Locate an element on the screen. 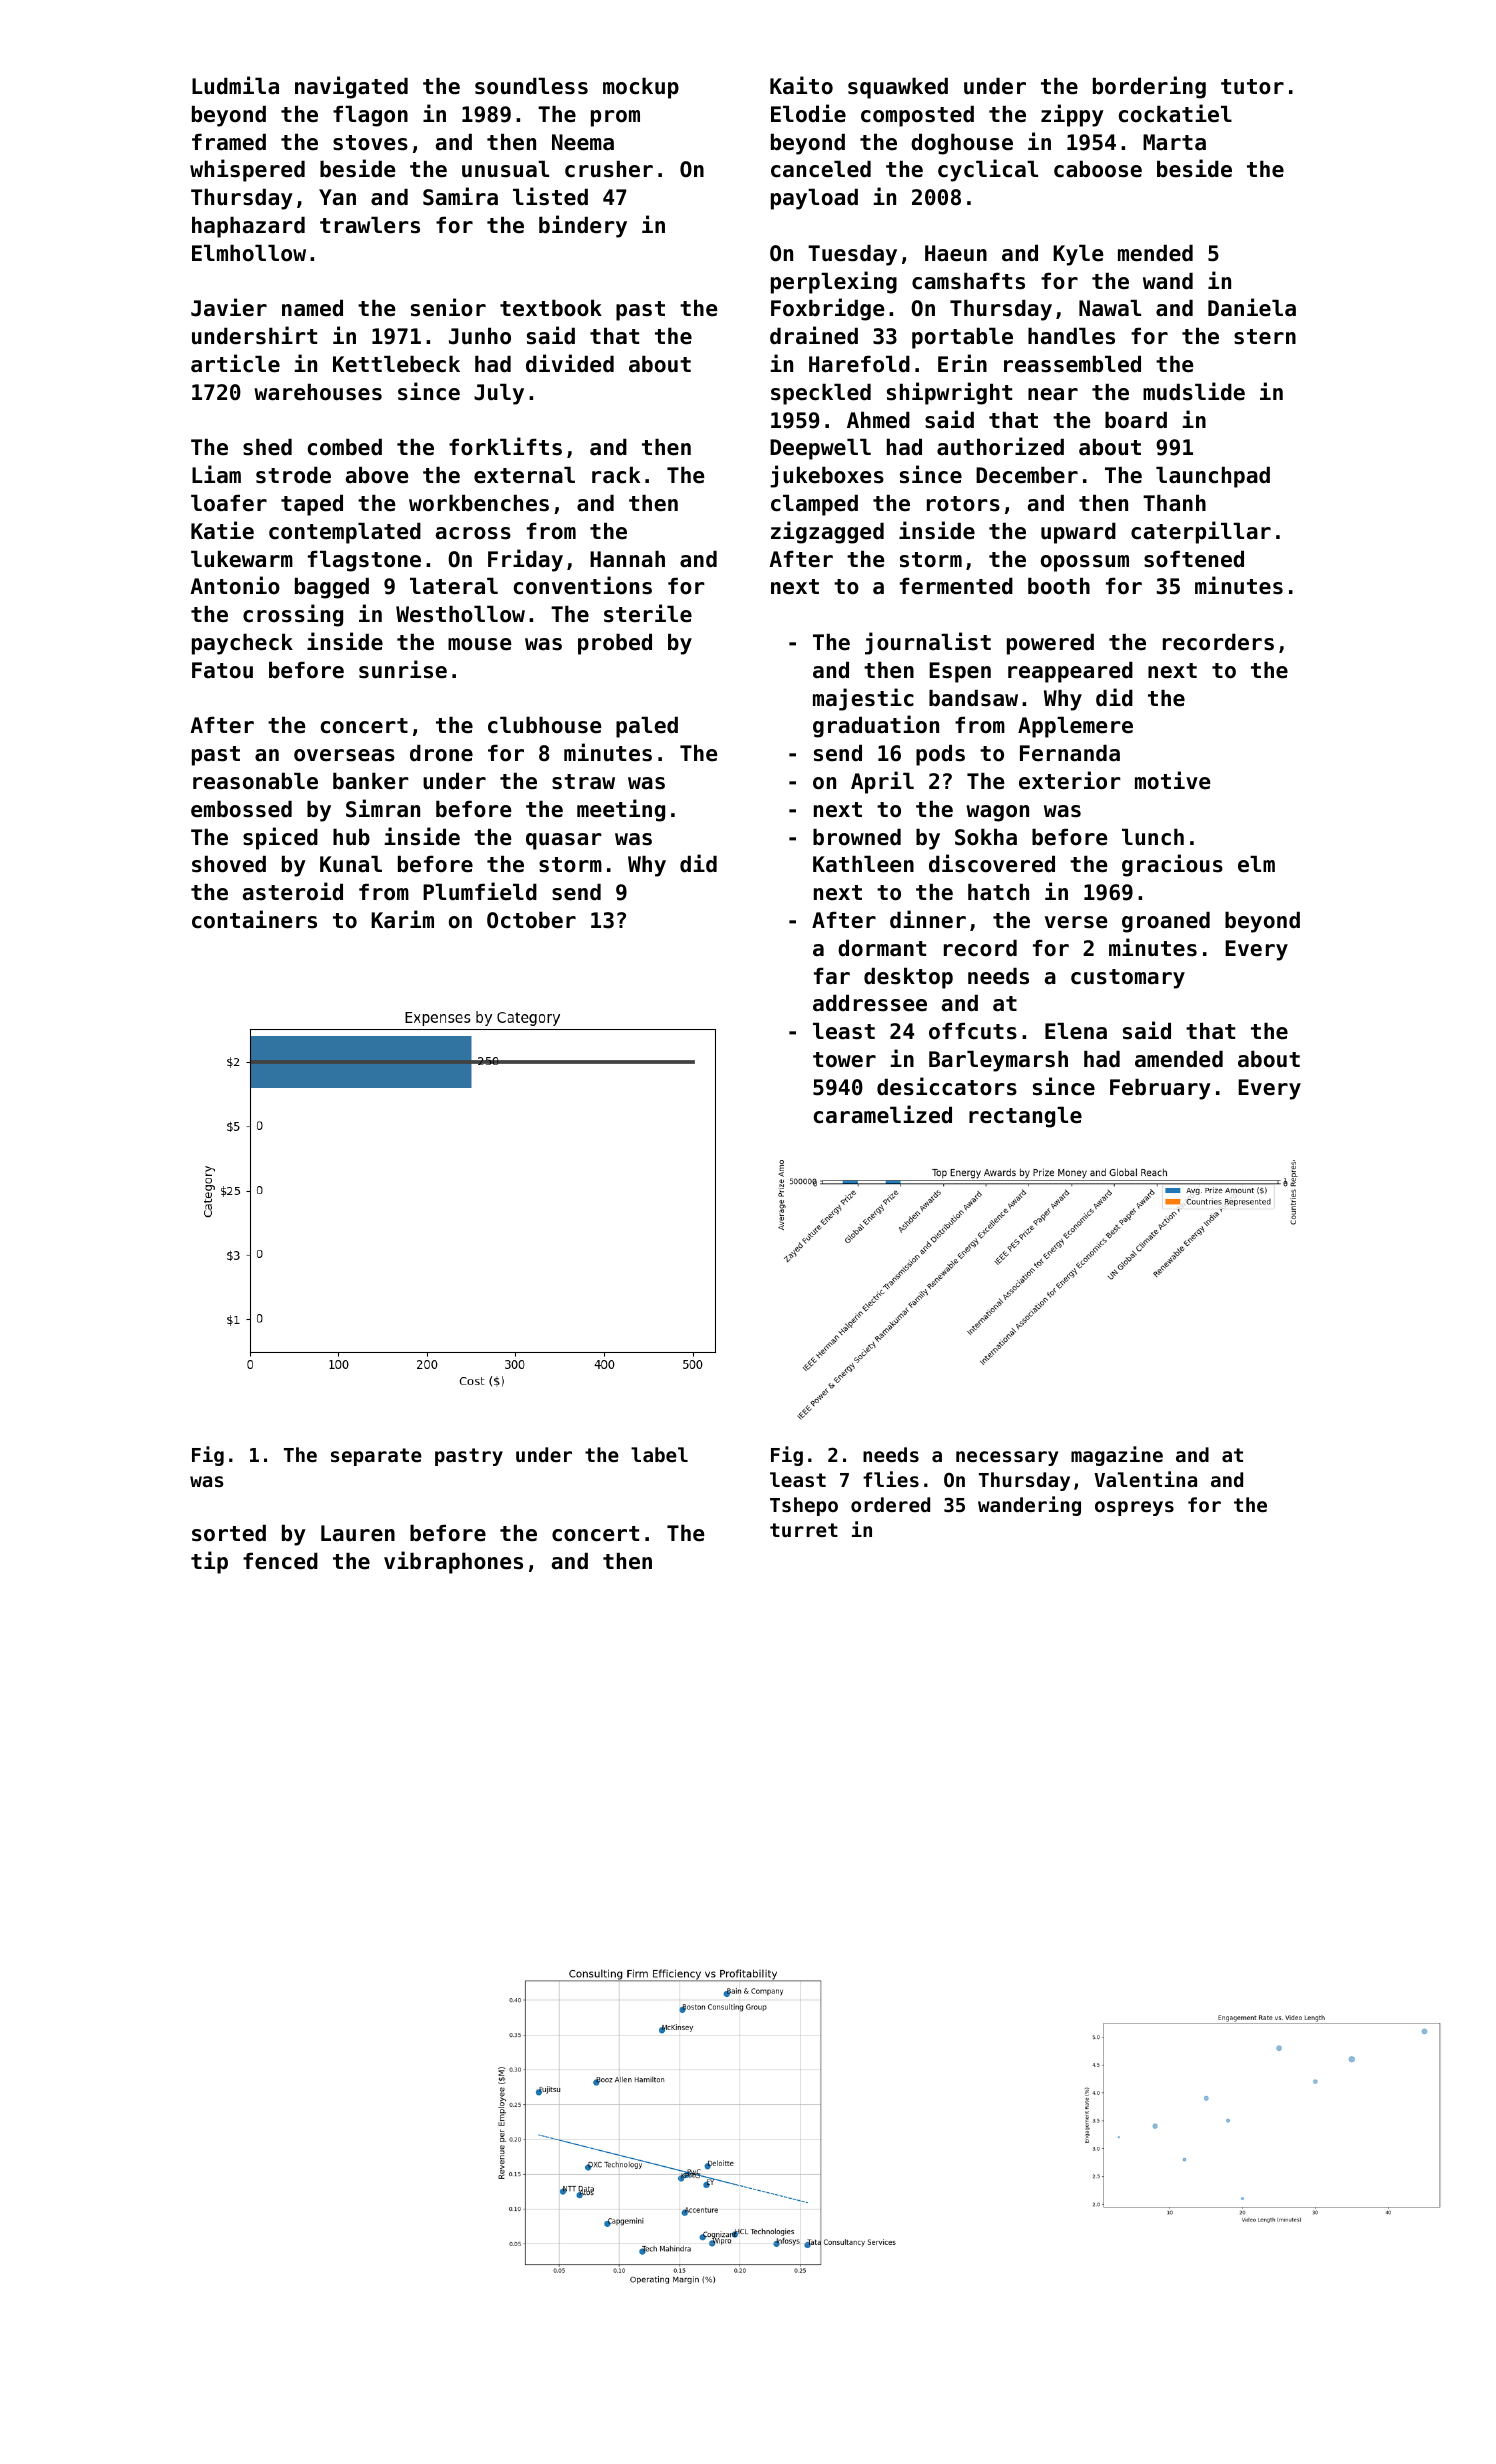  strode is located at coordinates (293, 475).
